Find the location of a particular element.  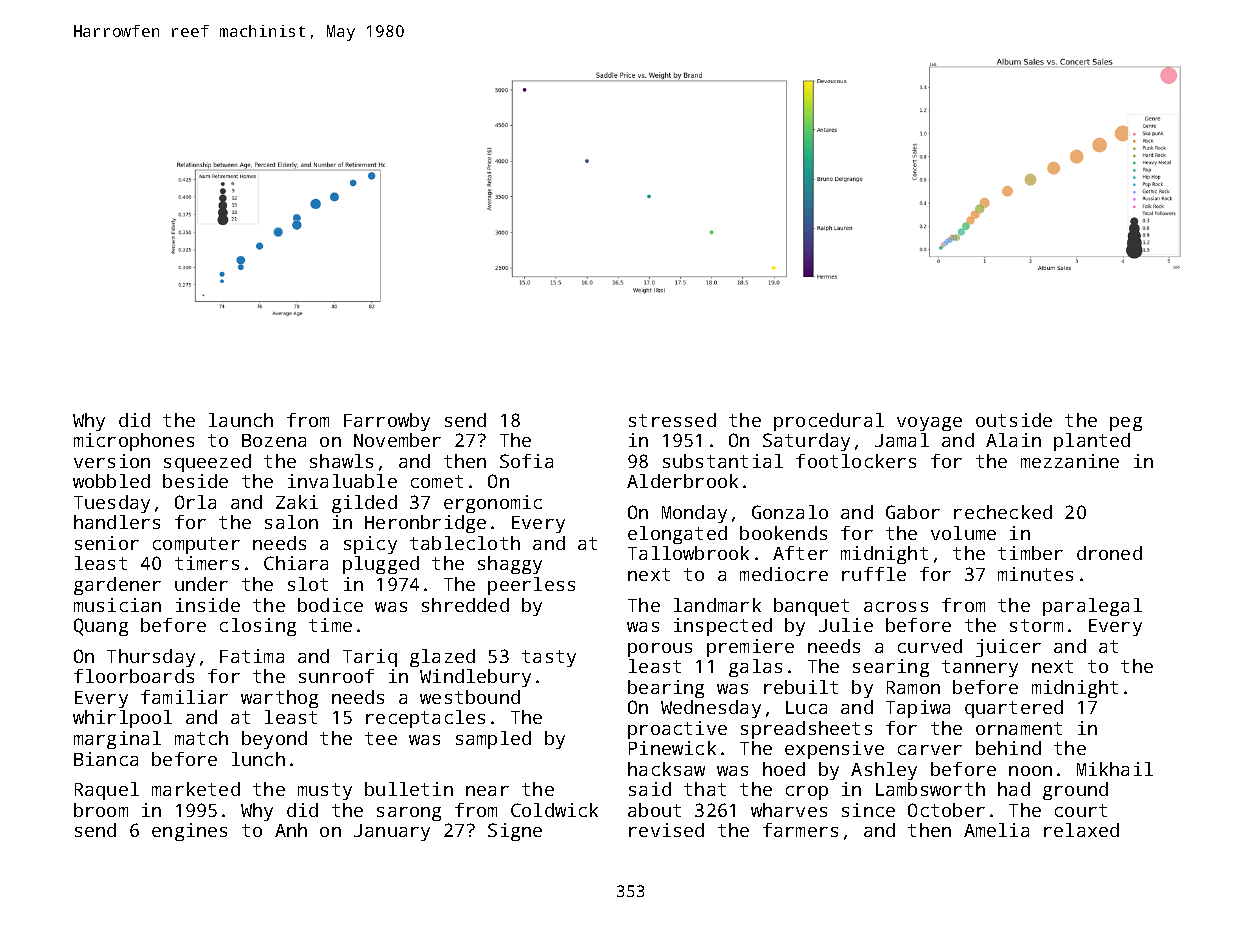

beyond is located at coordinates (274, 740).
